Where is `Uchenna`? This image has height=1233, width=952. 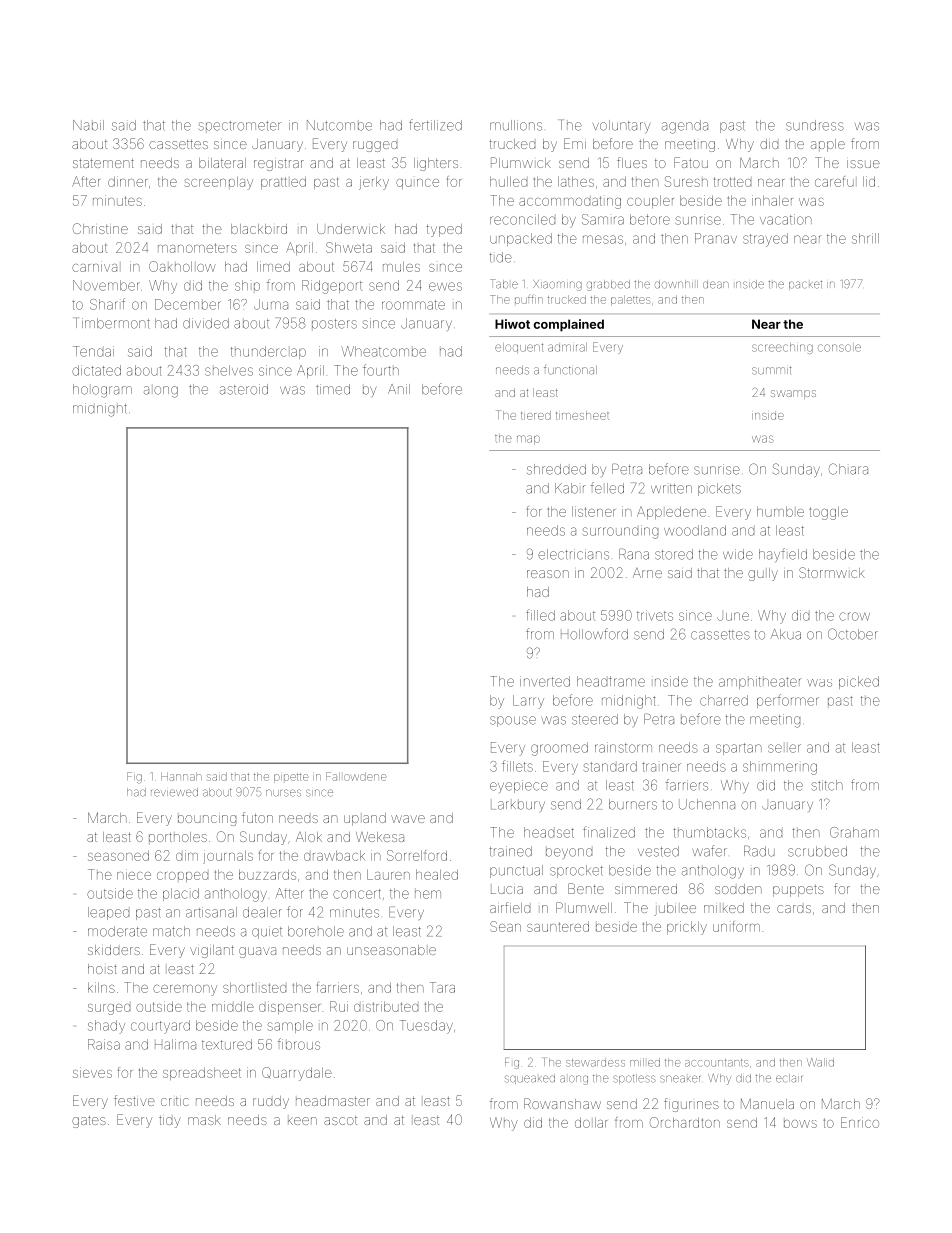 Uchenna is located at coordinates (707, 804).
